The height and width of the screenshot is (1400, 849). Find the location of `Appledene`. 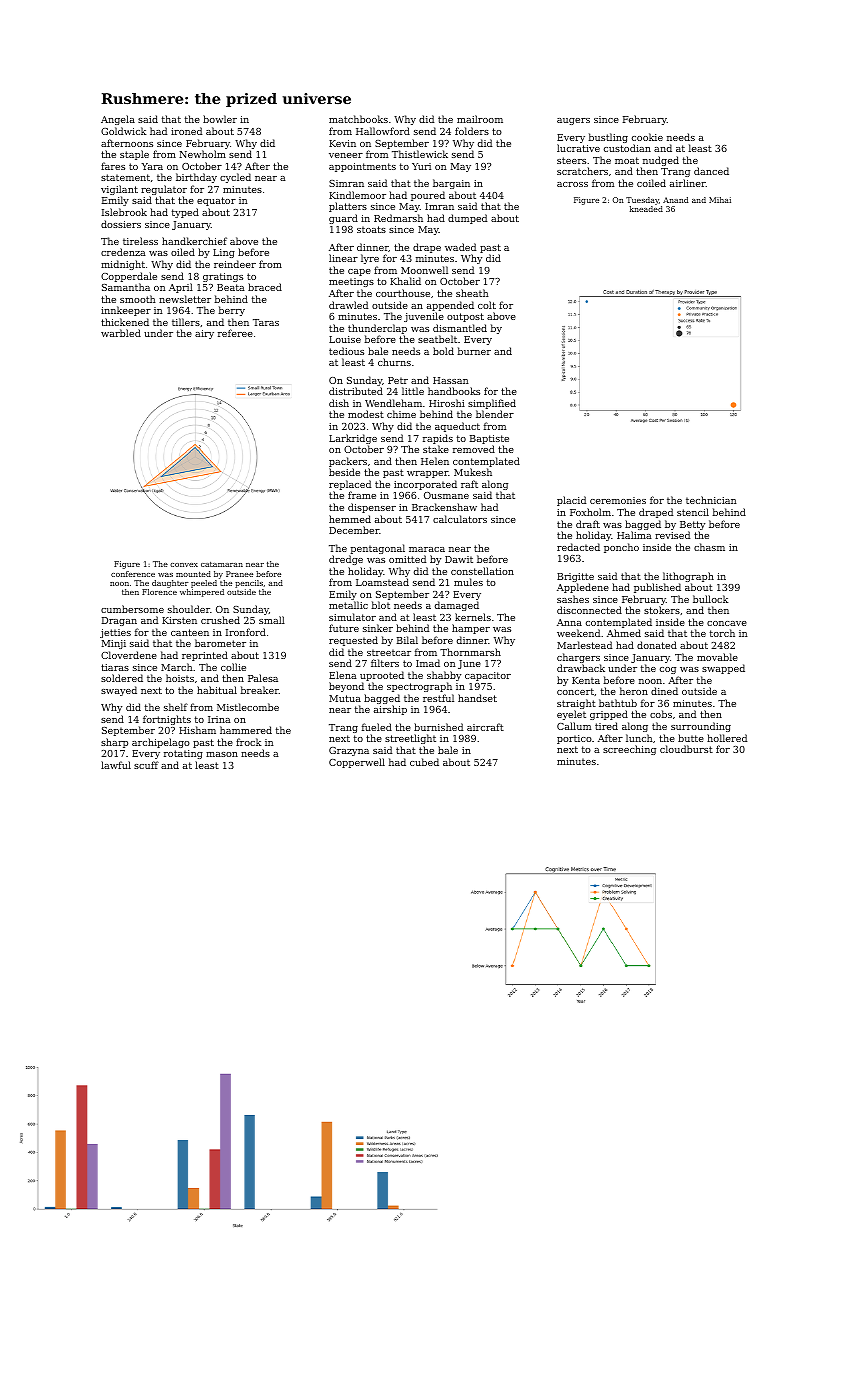

Appledene is located at coordinates (583, 588).
